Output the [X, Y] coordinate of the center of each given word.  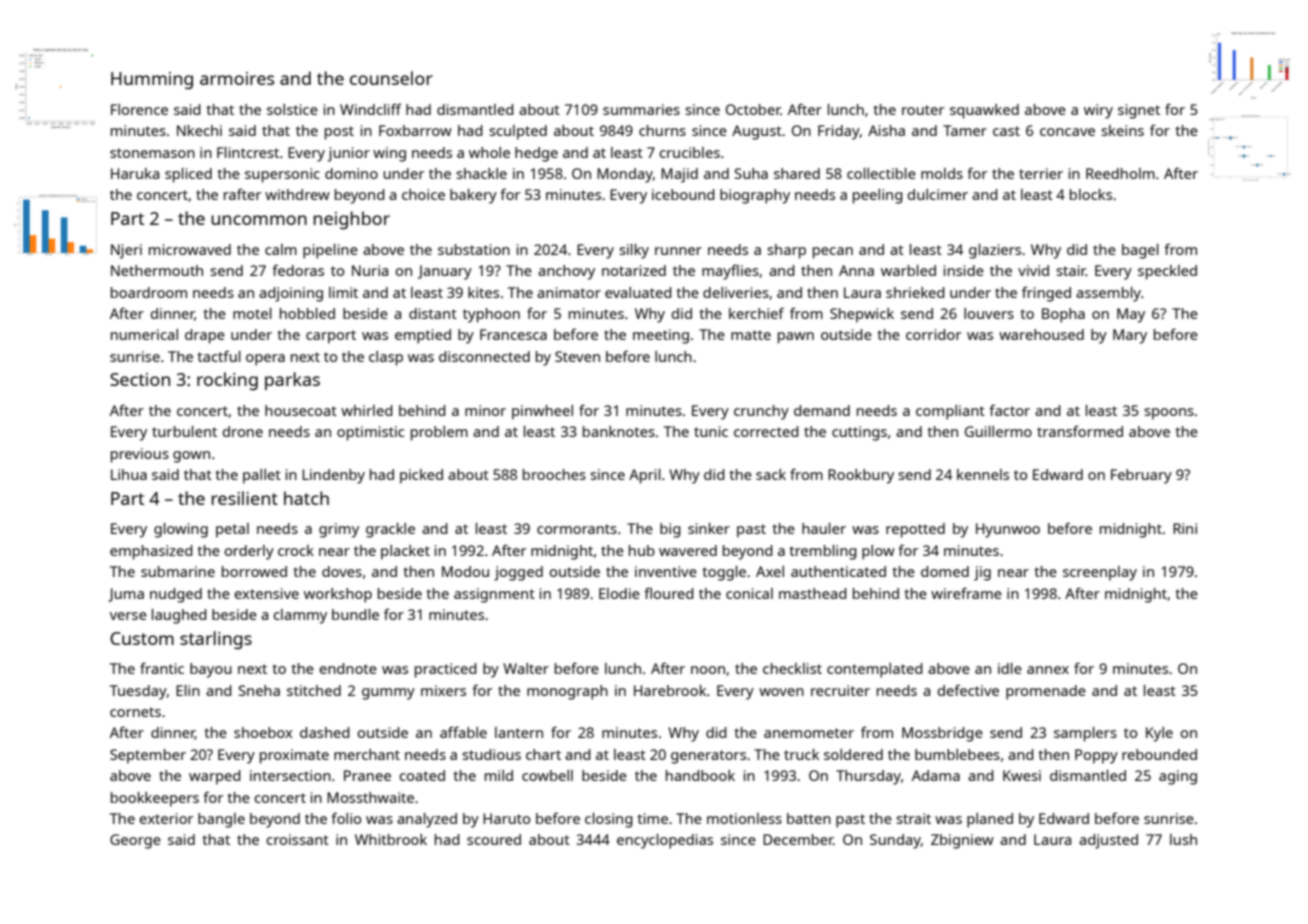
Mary [1130, 336]
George [135, 841]
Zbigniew [962, 841]
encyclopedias [665, 841]
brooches [554, 474]
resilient [245, 498]
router [923, 110]
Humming [152, 80]
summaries [641, 109]
